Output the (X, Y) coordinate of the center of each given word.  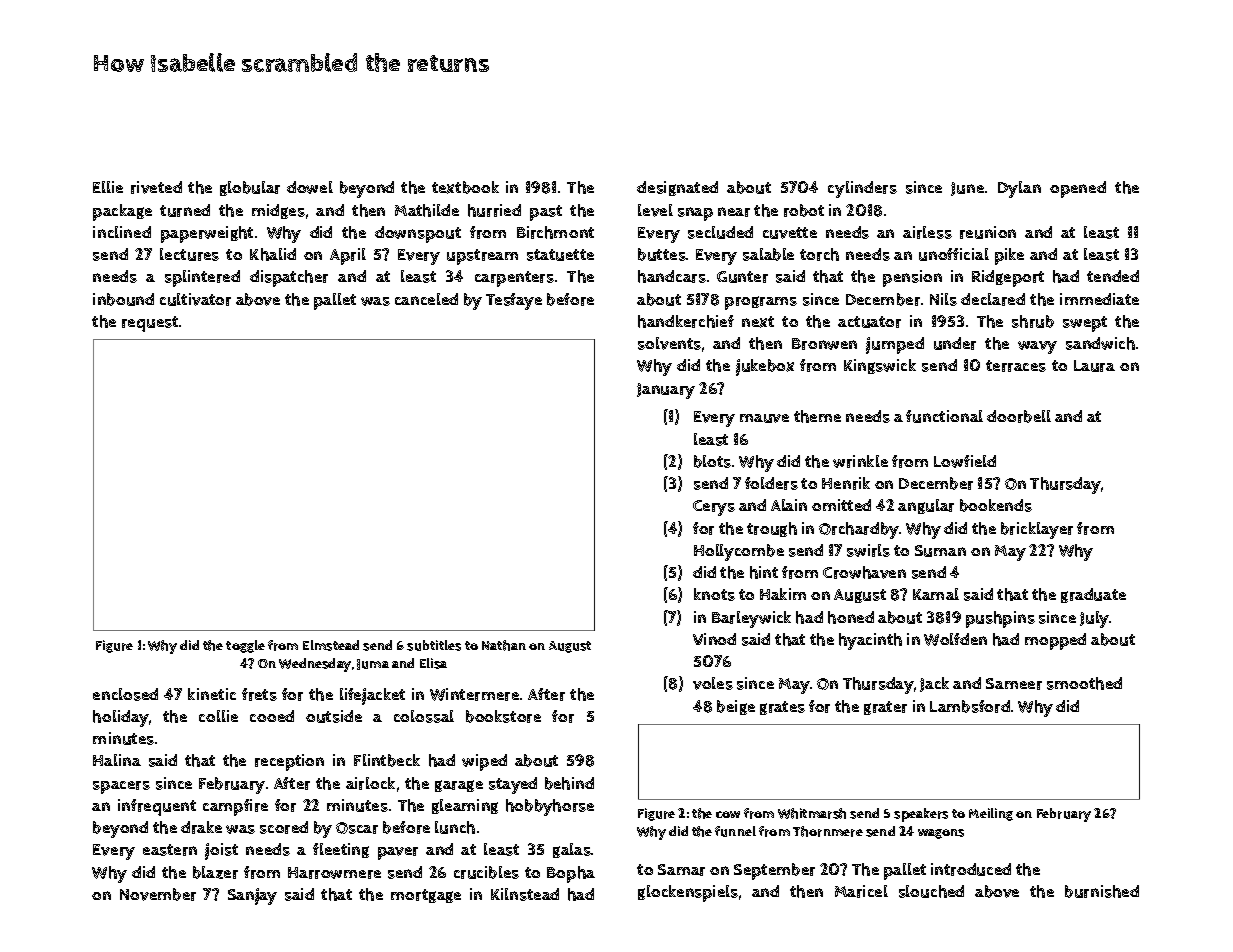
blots (712, 461)
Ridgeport (1008, 278)
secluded (720, 232)
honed (851, 617)
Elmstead (331, 645)
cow (728, 814)
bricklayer (1037, 530)
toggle (245, 646)
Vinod (714, 639)
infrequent (157, 807)
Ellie (108, 187)
